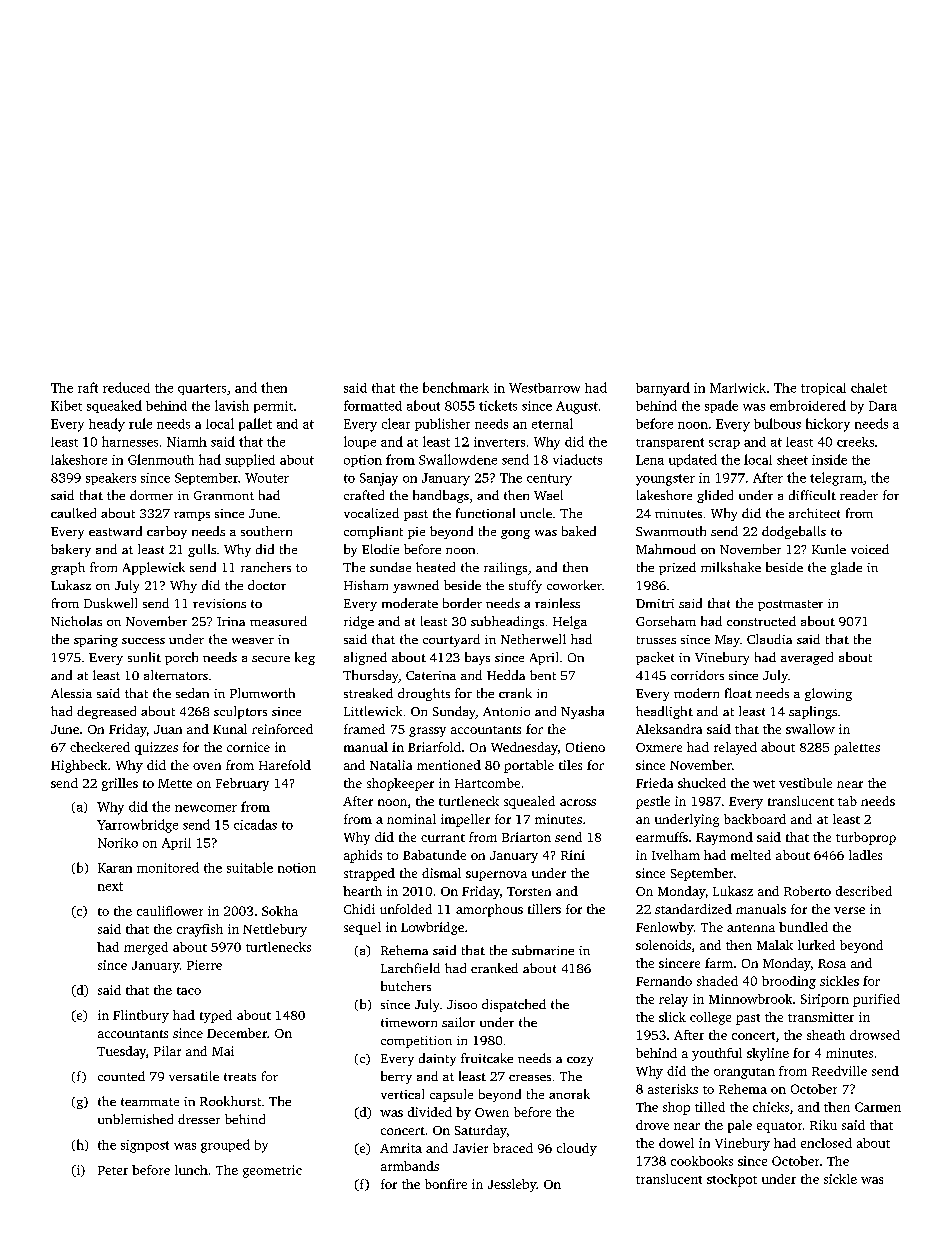  What do you see at coordinates (273, 407) in the image?
I see `permit` at bounding box center [273, 407].
